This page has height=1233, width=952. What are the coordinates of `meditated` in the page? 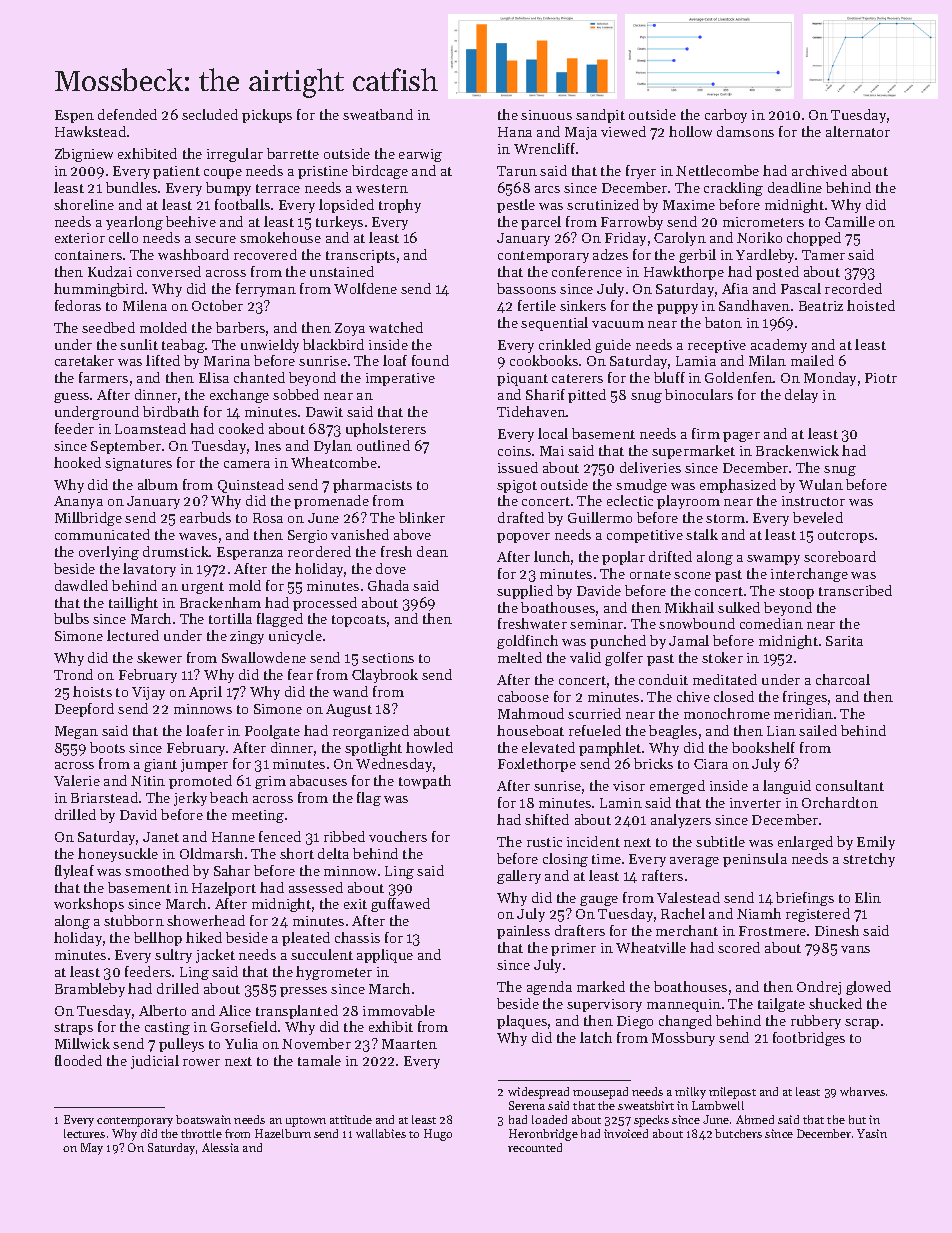 It's located at (725, 679).
